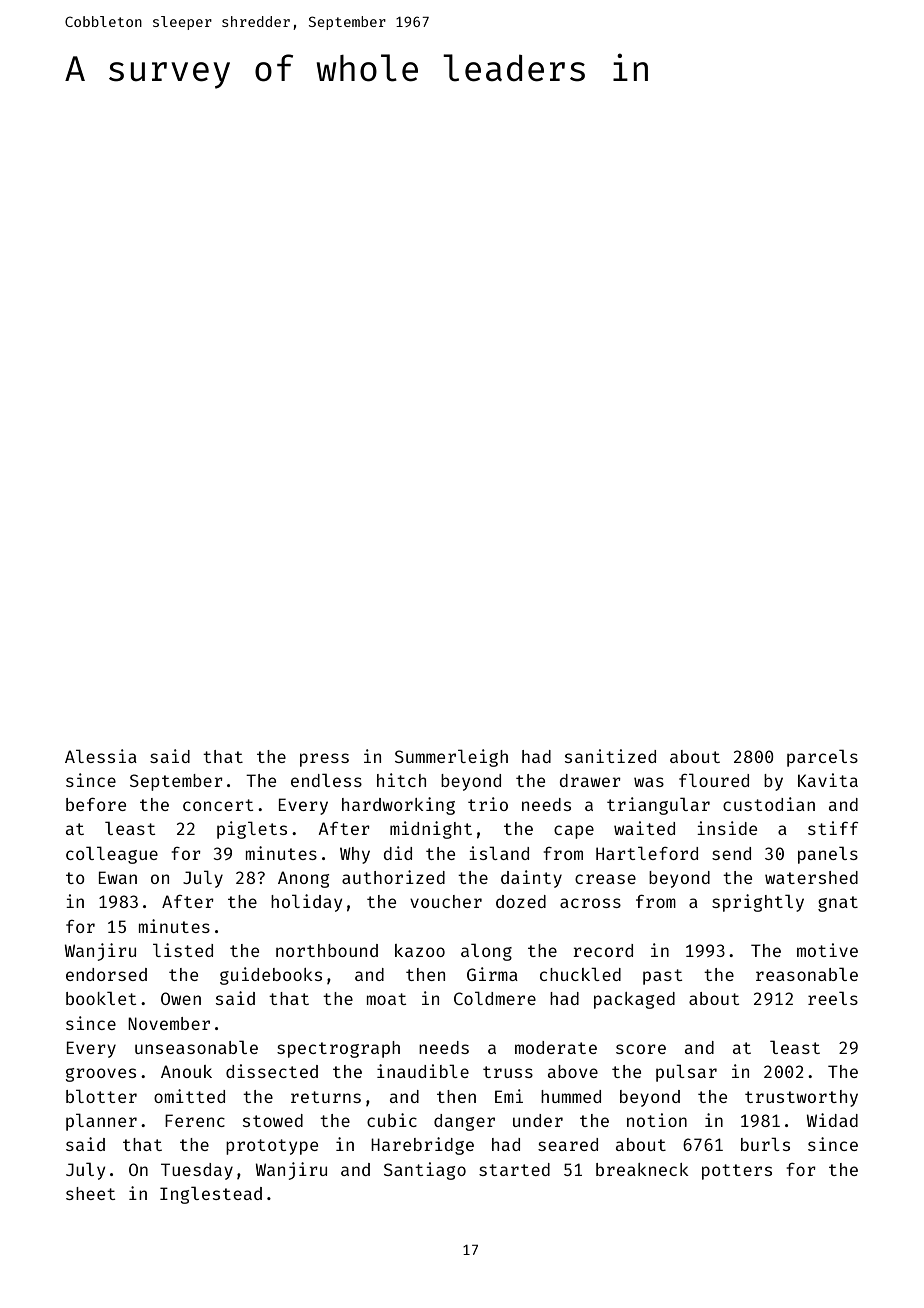  I want to click on holiday, so click(306, 903).
